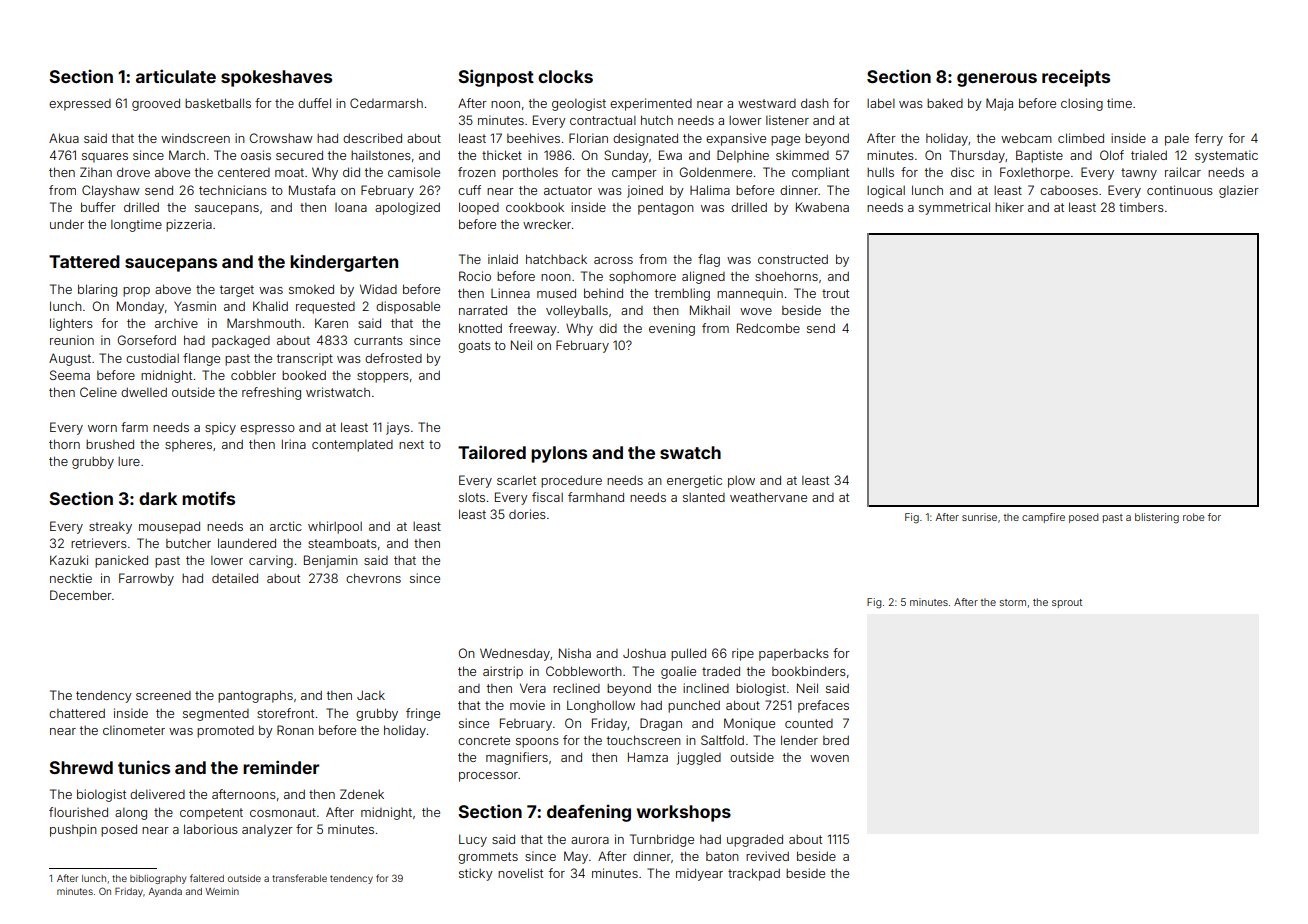  Describe the element at coordinates (1067, 603) in the document. I see `sprout` at that location.
